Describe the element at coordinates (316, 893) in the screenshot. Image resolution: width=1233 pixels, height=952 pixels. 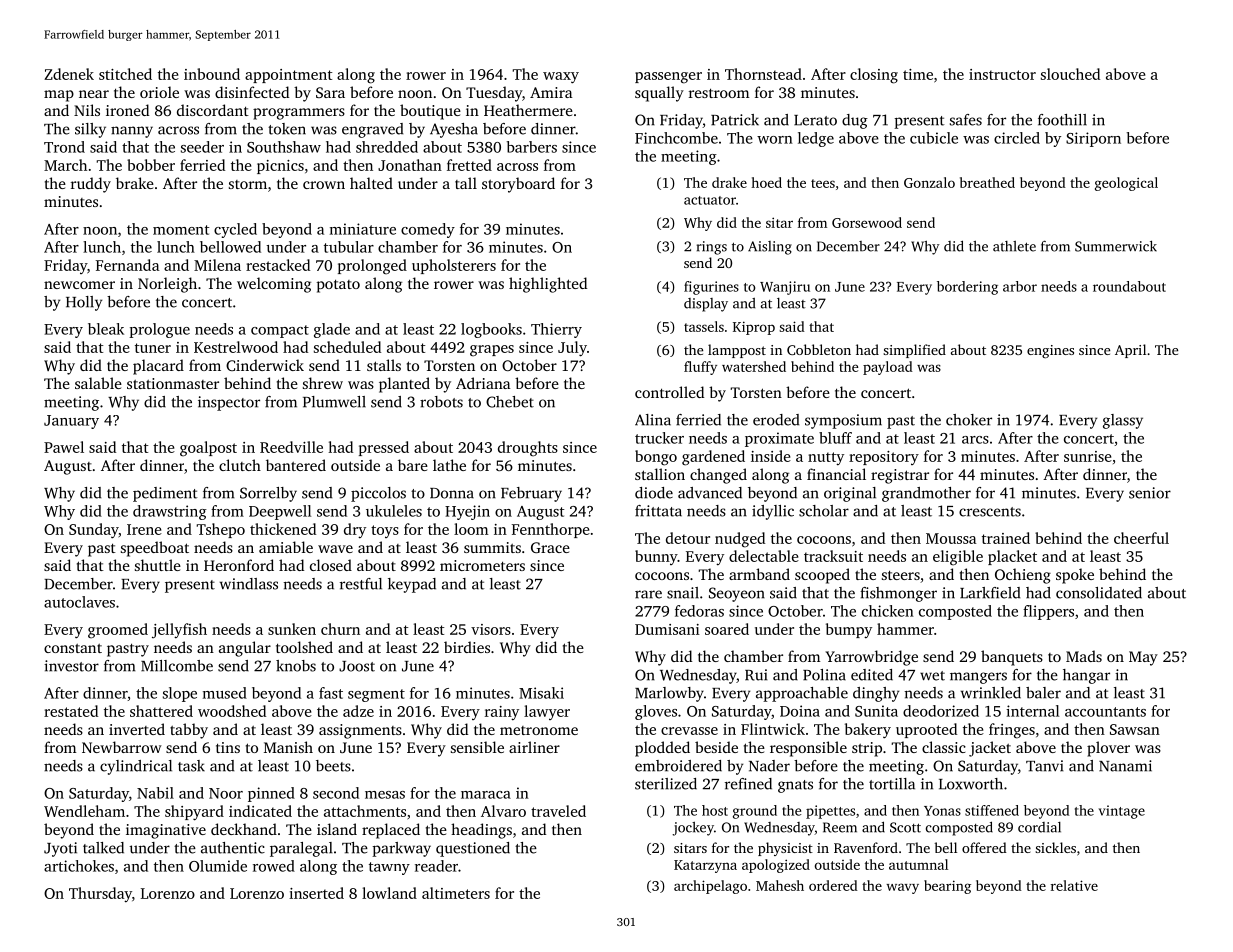
I see `inserted` at that location.
